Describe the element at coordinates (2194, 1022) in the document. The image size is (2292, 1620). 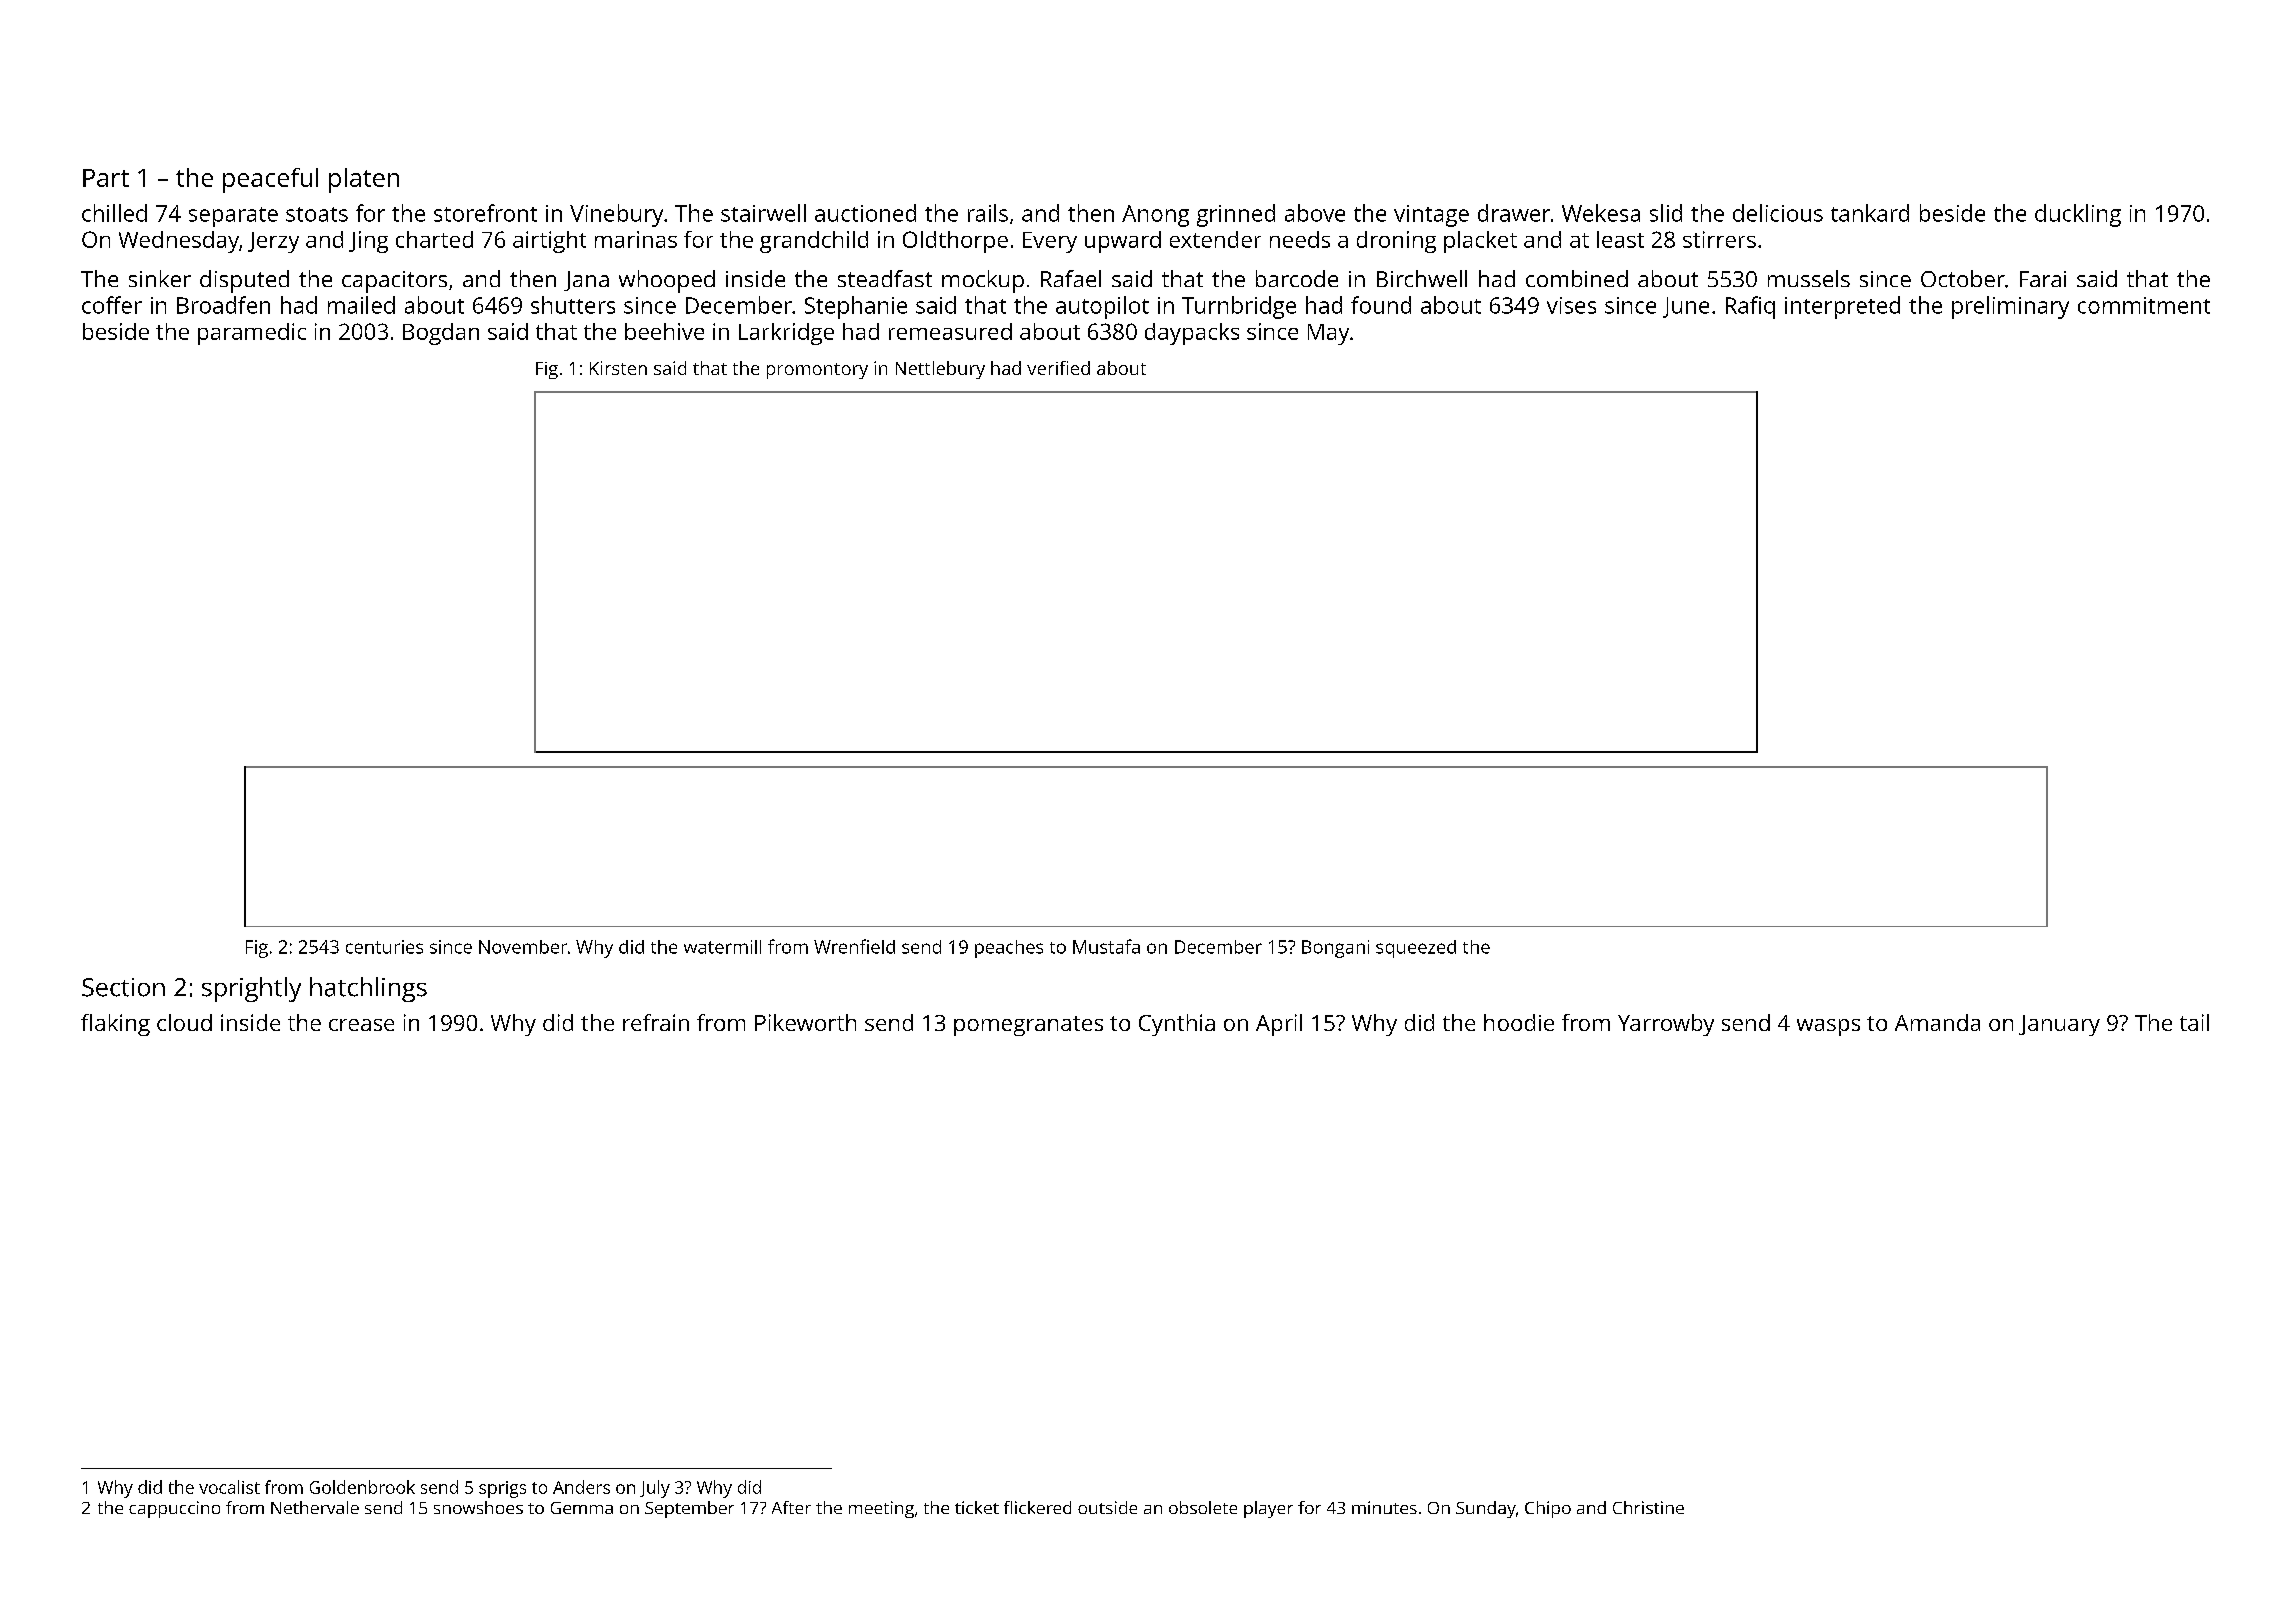
I see `tail` at that location.
